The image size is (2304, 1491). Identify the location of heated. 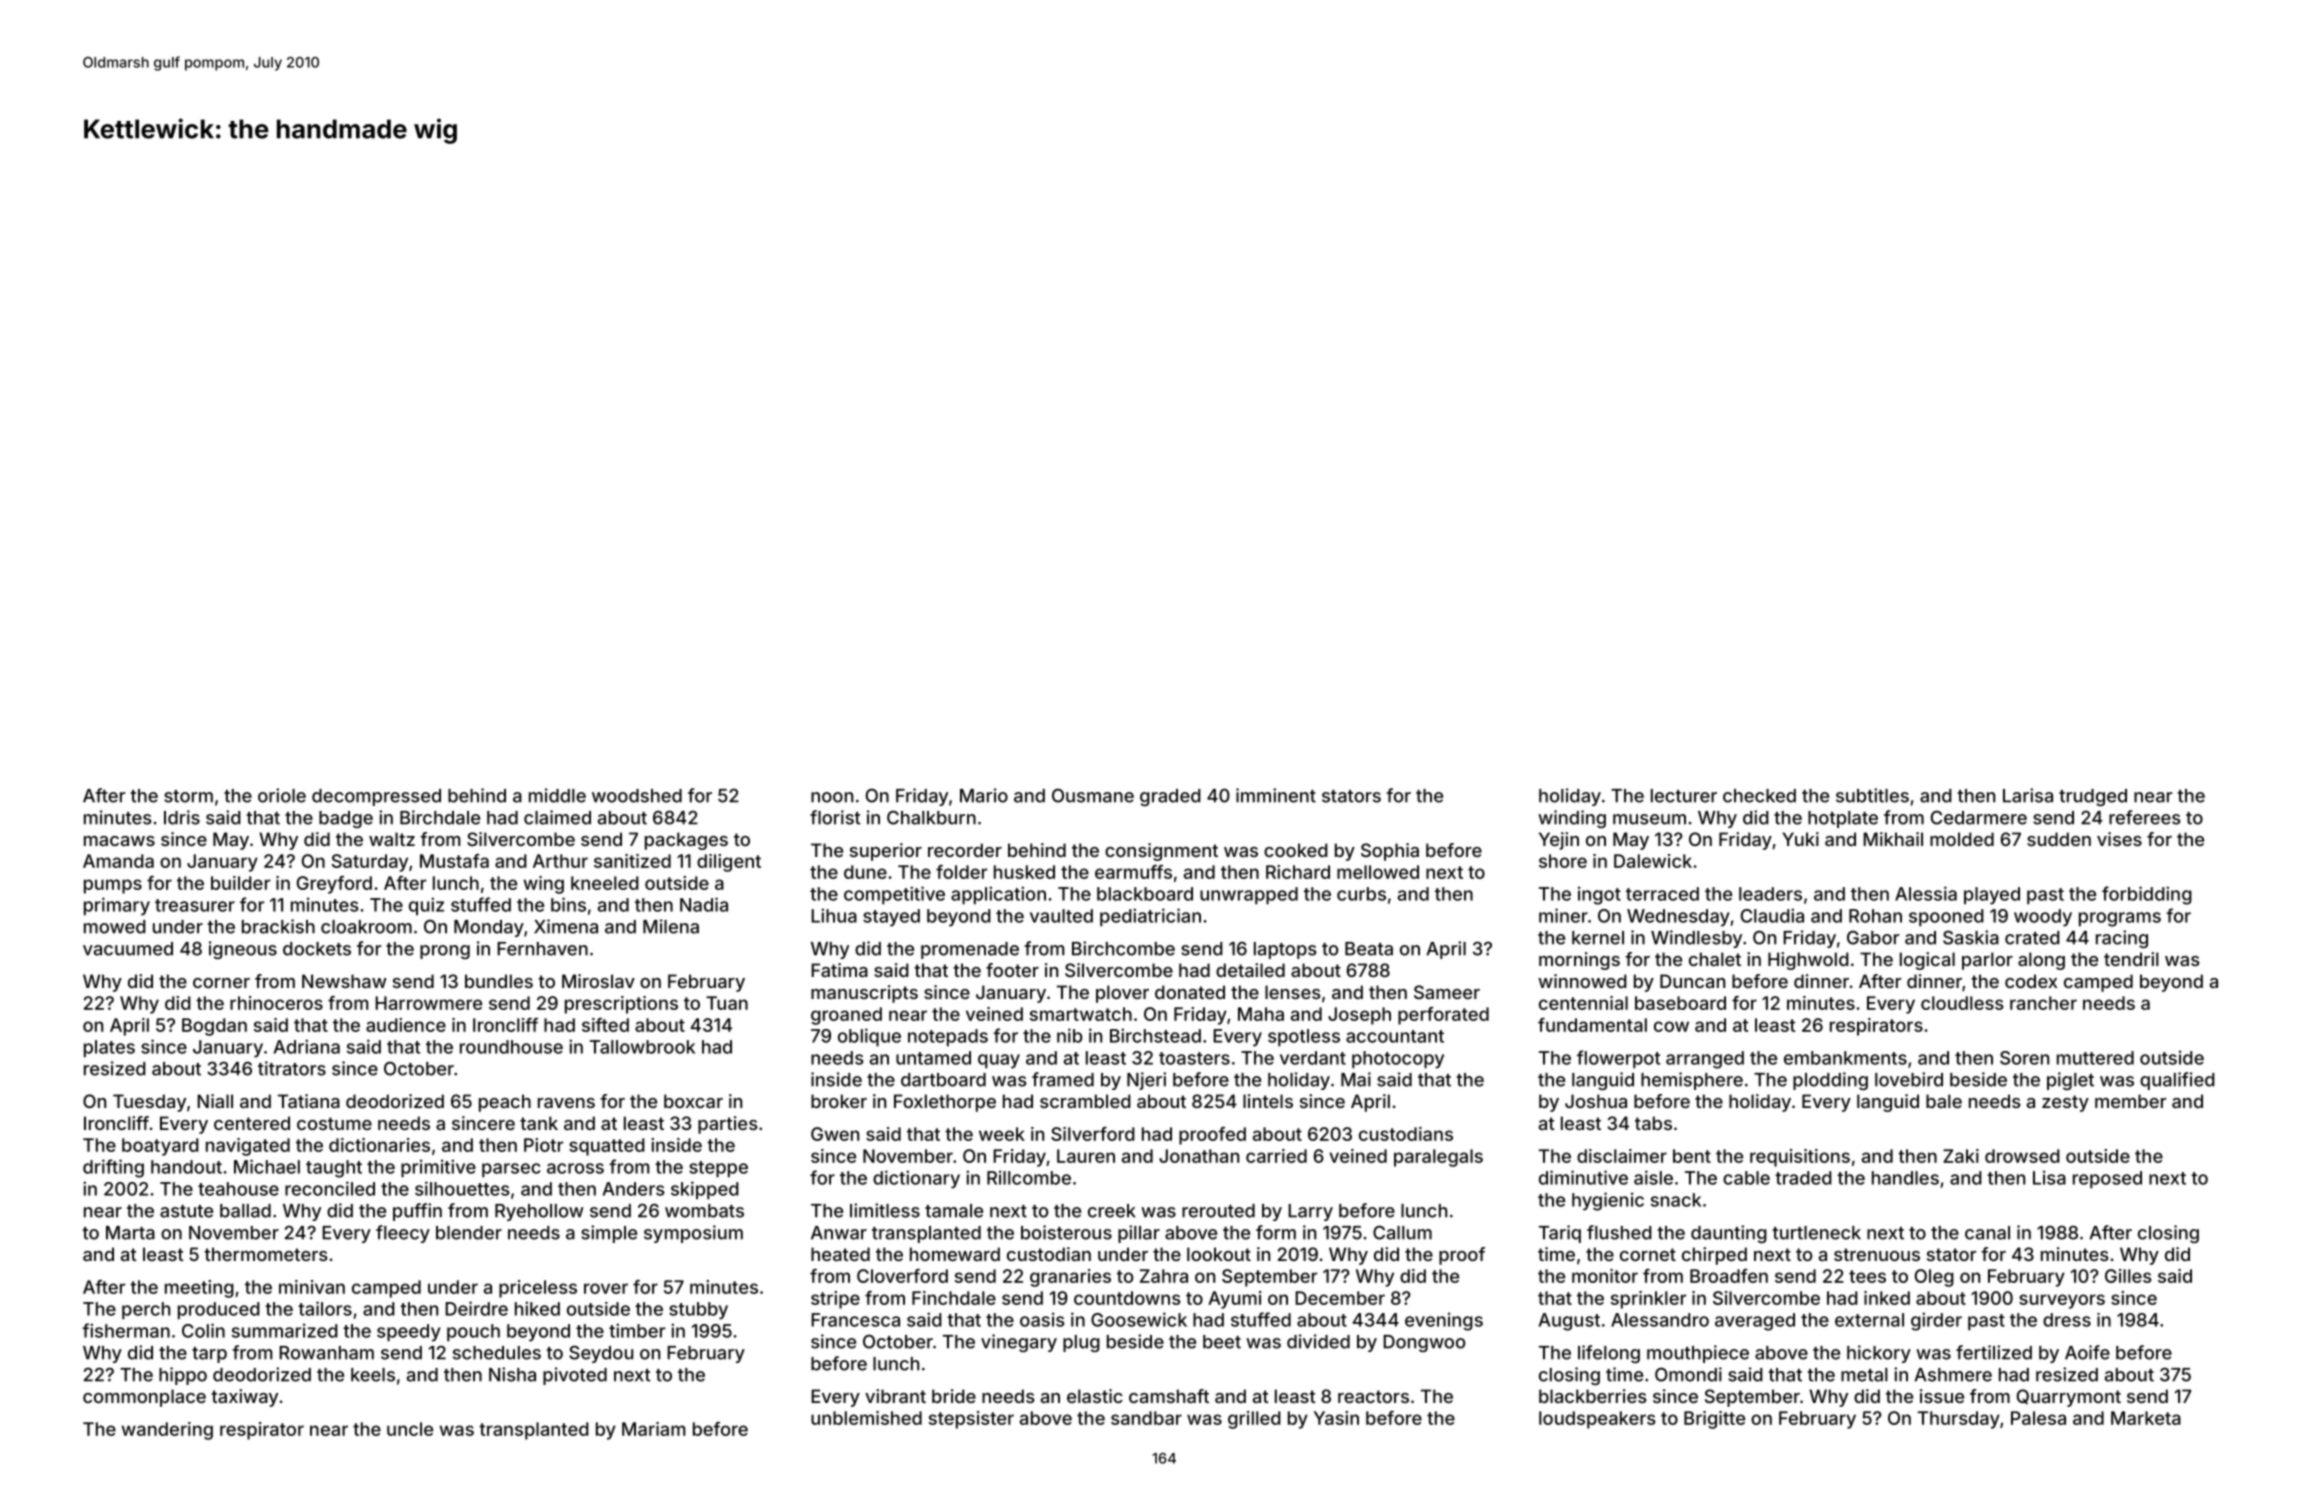
(840, 1254).
